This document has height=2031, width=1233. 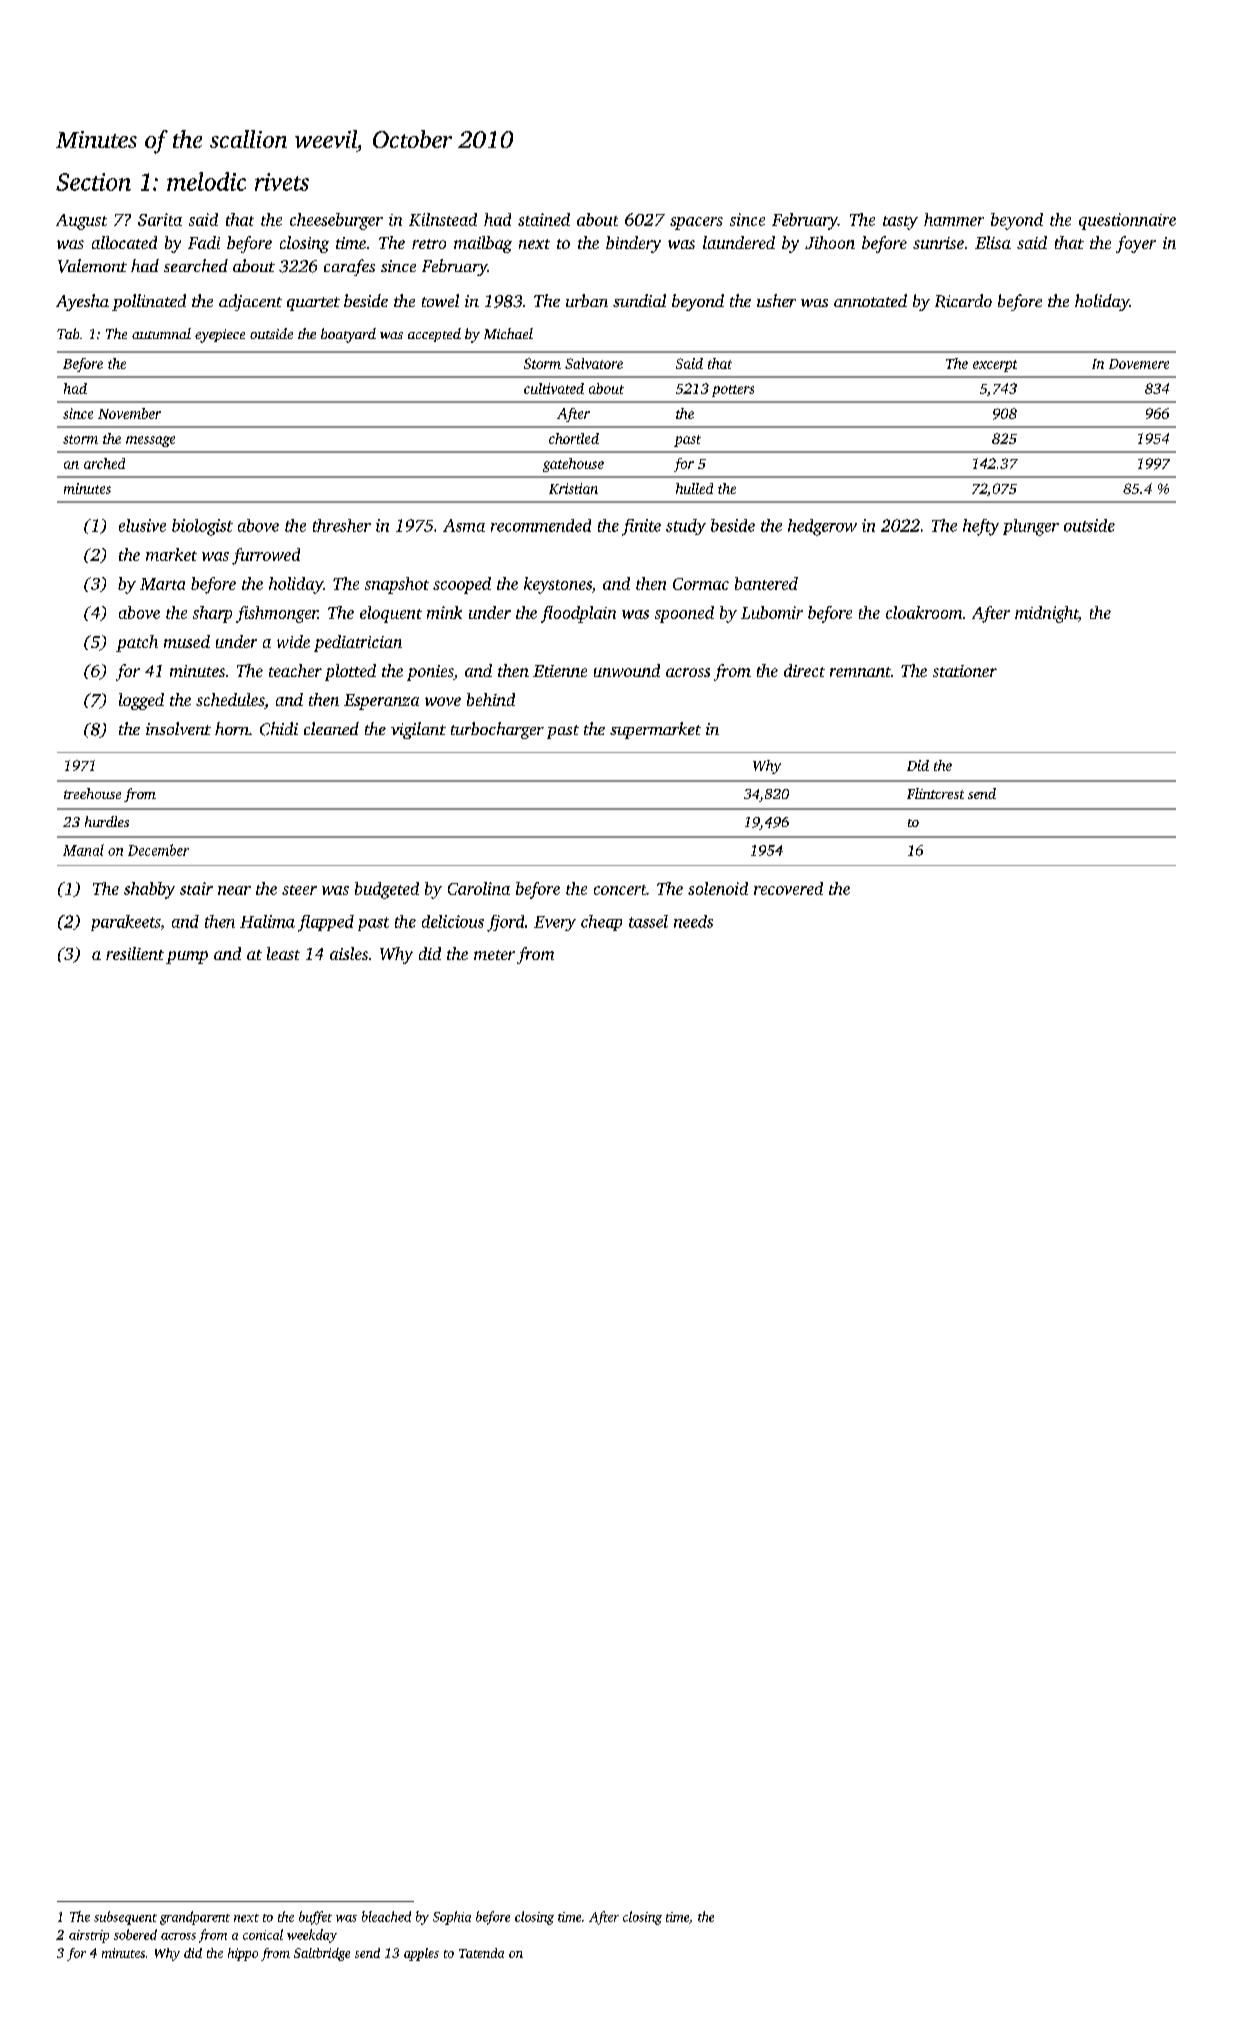 I want to click on apples, so click(x=421, y=1954).
